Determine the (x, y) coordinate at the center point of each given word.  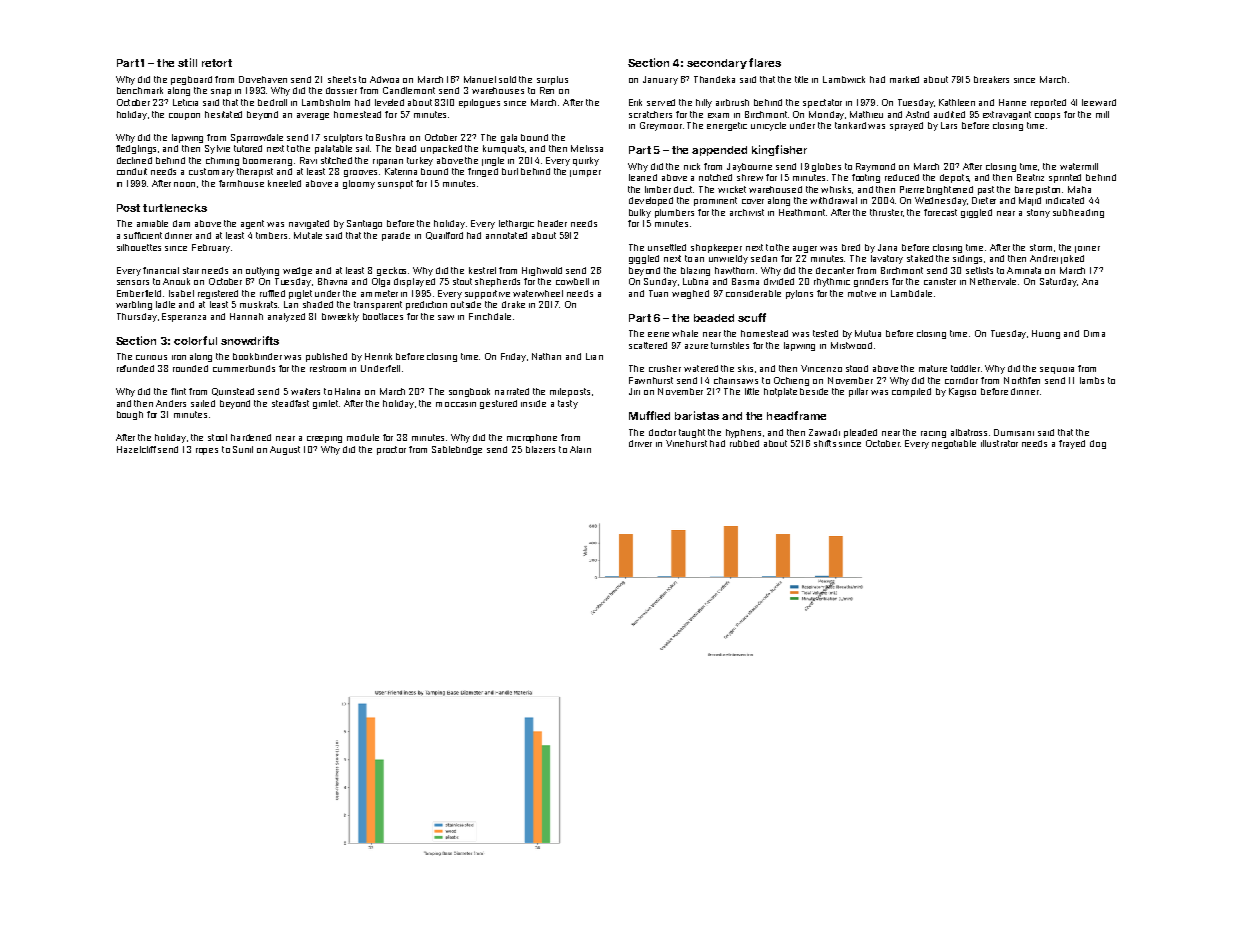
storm (1041, 247)
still (187, 62)
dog (1098, 444)
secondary (717, 64)
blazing (695, 271)
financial (161, 270)
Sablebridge (457, 450)
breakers (991, 79)
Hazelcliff (136, 449)
